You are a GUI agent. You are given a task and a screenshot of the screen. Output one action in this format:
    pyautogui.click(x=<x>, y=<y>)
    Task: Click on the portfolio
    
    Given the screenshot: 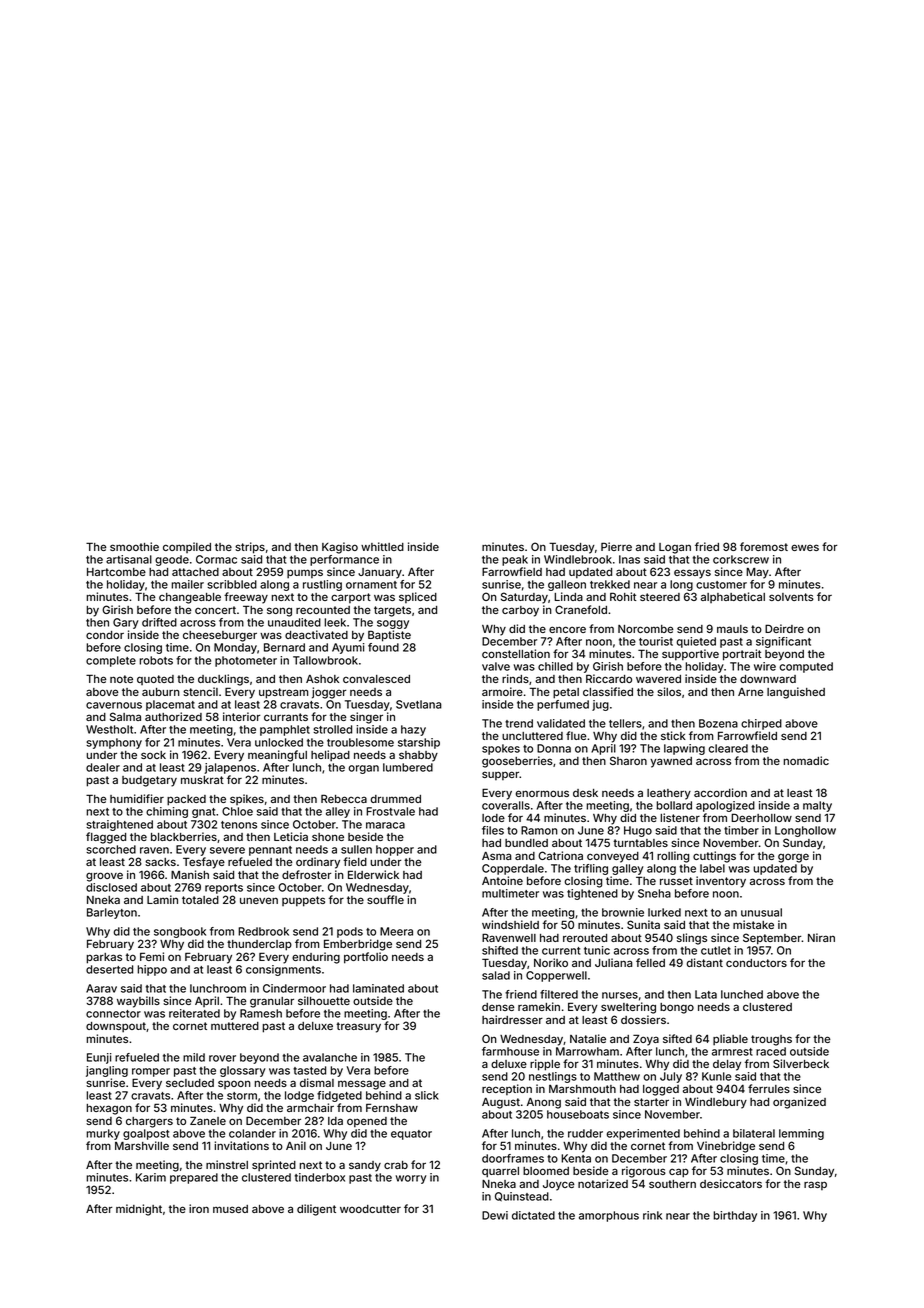 What is the action you would take?
    pyautogui.click(x=366, y=958)
